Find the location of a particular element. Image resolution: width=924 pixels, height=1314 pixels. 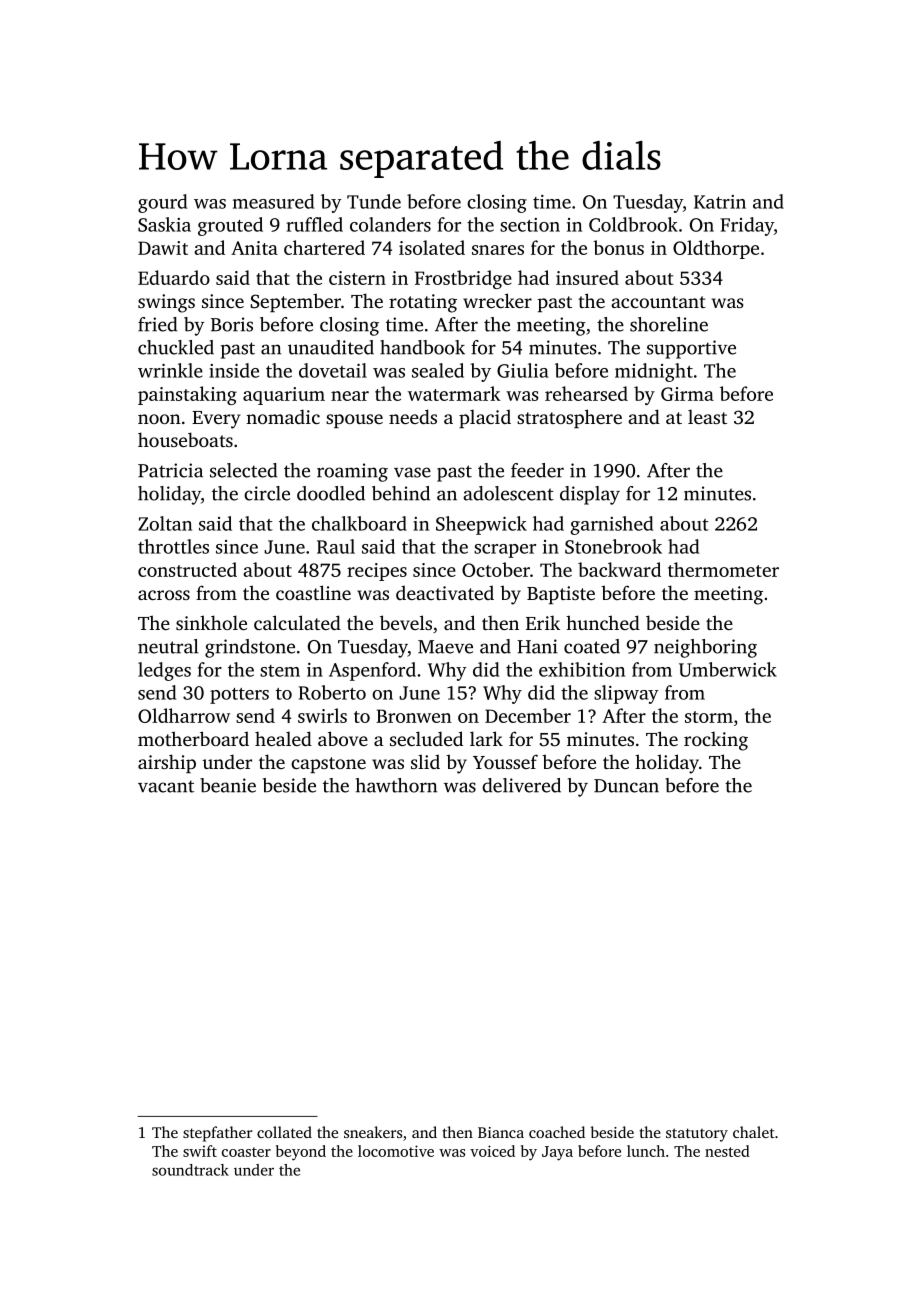

measured is located at coordinates (273, 201).
